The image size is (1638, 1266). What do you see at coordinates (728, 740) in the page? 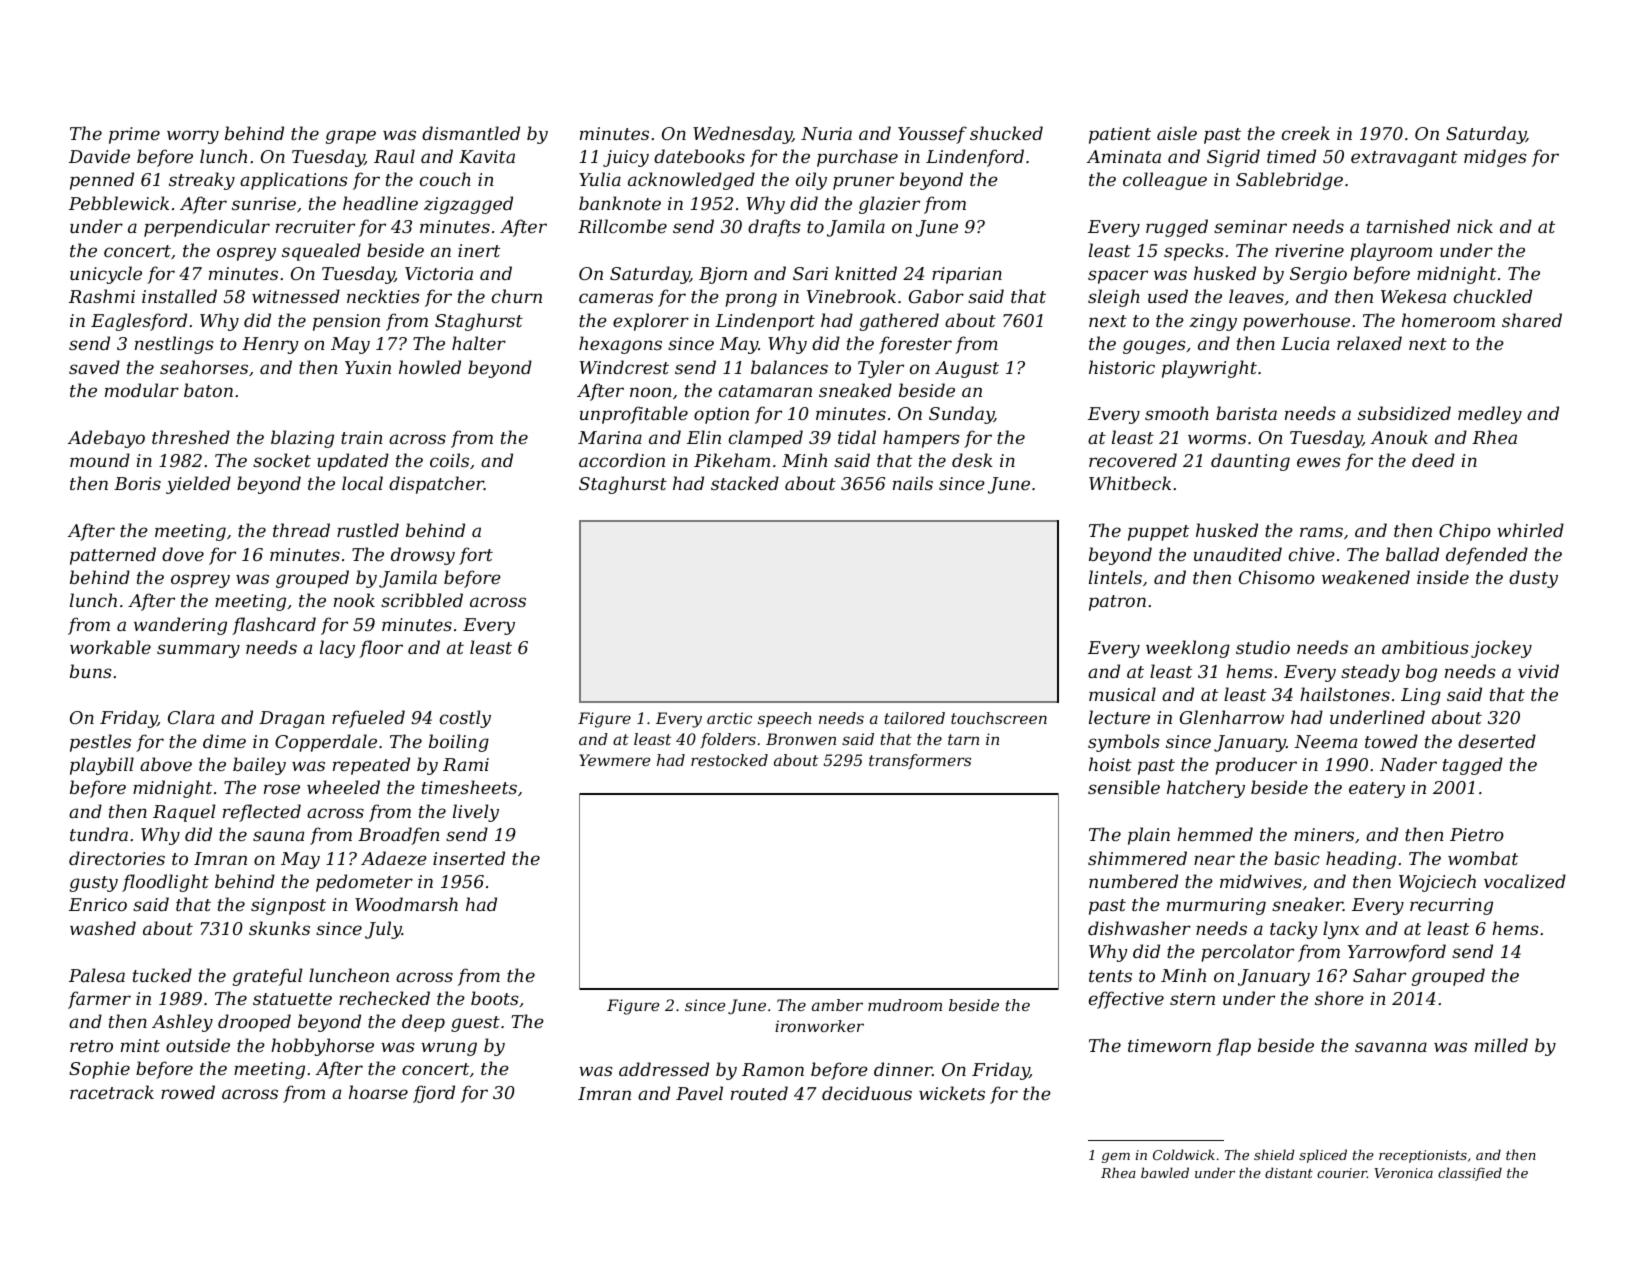
I see `folders` at bounding box center [728, 740].
